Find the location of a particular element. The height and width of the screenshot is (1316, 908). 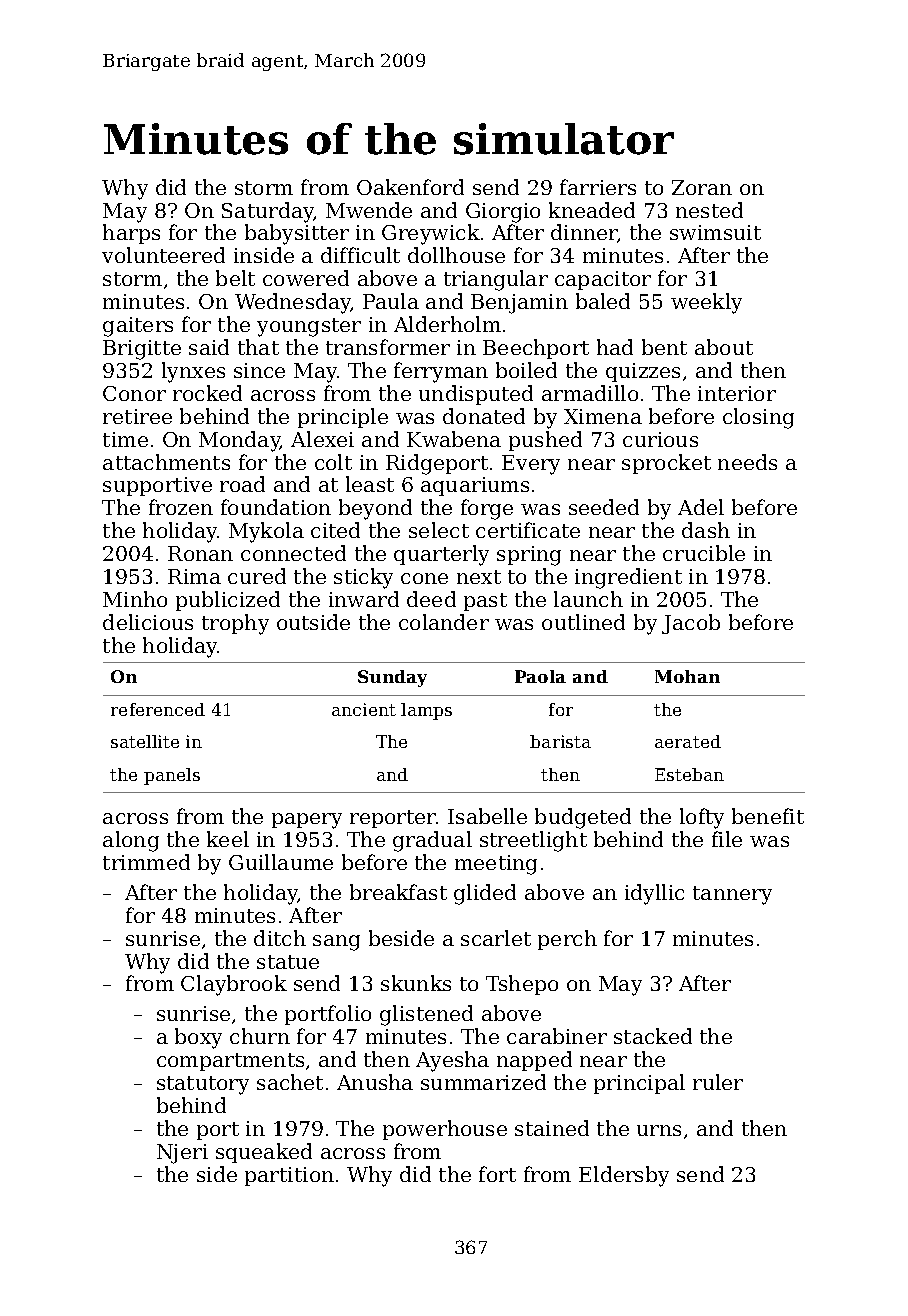

said is located at coordinates (209, 347).
